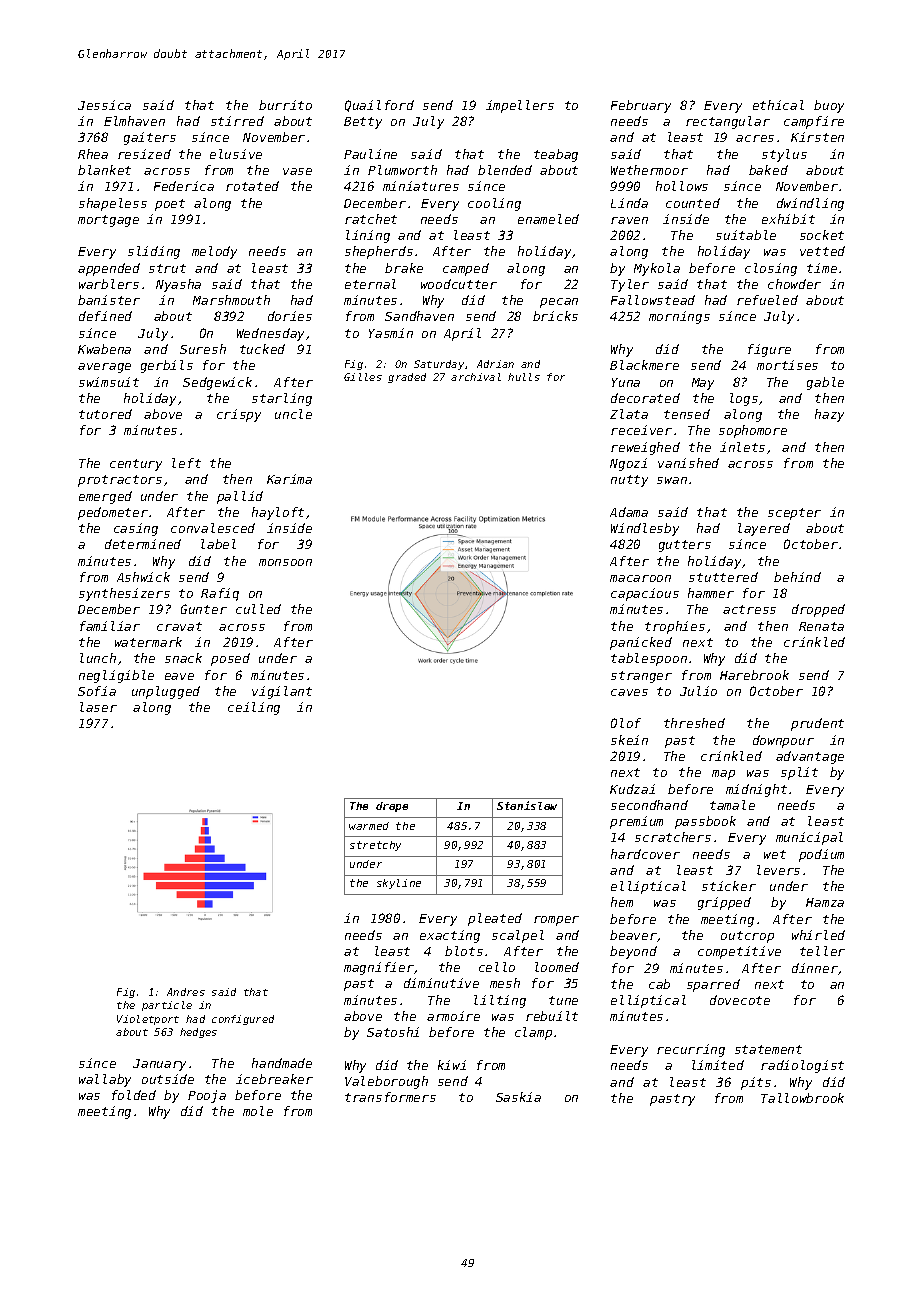 This page has width=924, height=1308. Describe the element at coordinates (402, 170) in the page. I see `Plumworth` at that location.
